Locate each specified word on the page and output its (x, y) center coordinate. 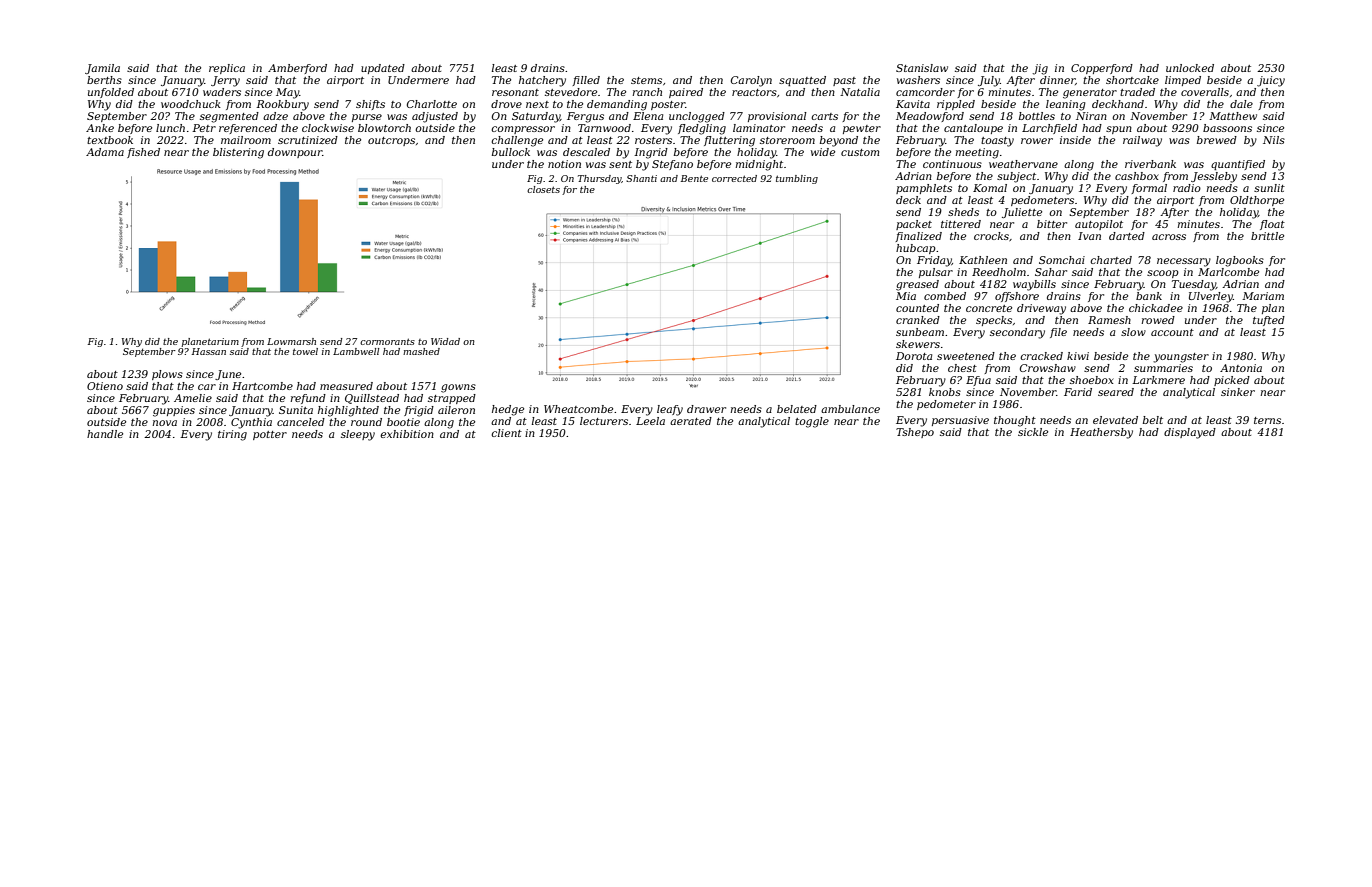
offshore (1017, 297)
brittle (1267, 236)
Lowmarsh (291, 341)
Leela (650, 421)
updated (383, 69)
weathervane (1023, 164)
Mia (906, 296)
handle (105, 434)
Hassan (209, 351)
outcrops (391, 141)
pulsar (936, 273)
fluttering (729, 141)
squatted (802, 81)
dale (1241, 104)
